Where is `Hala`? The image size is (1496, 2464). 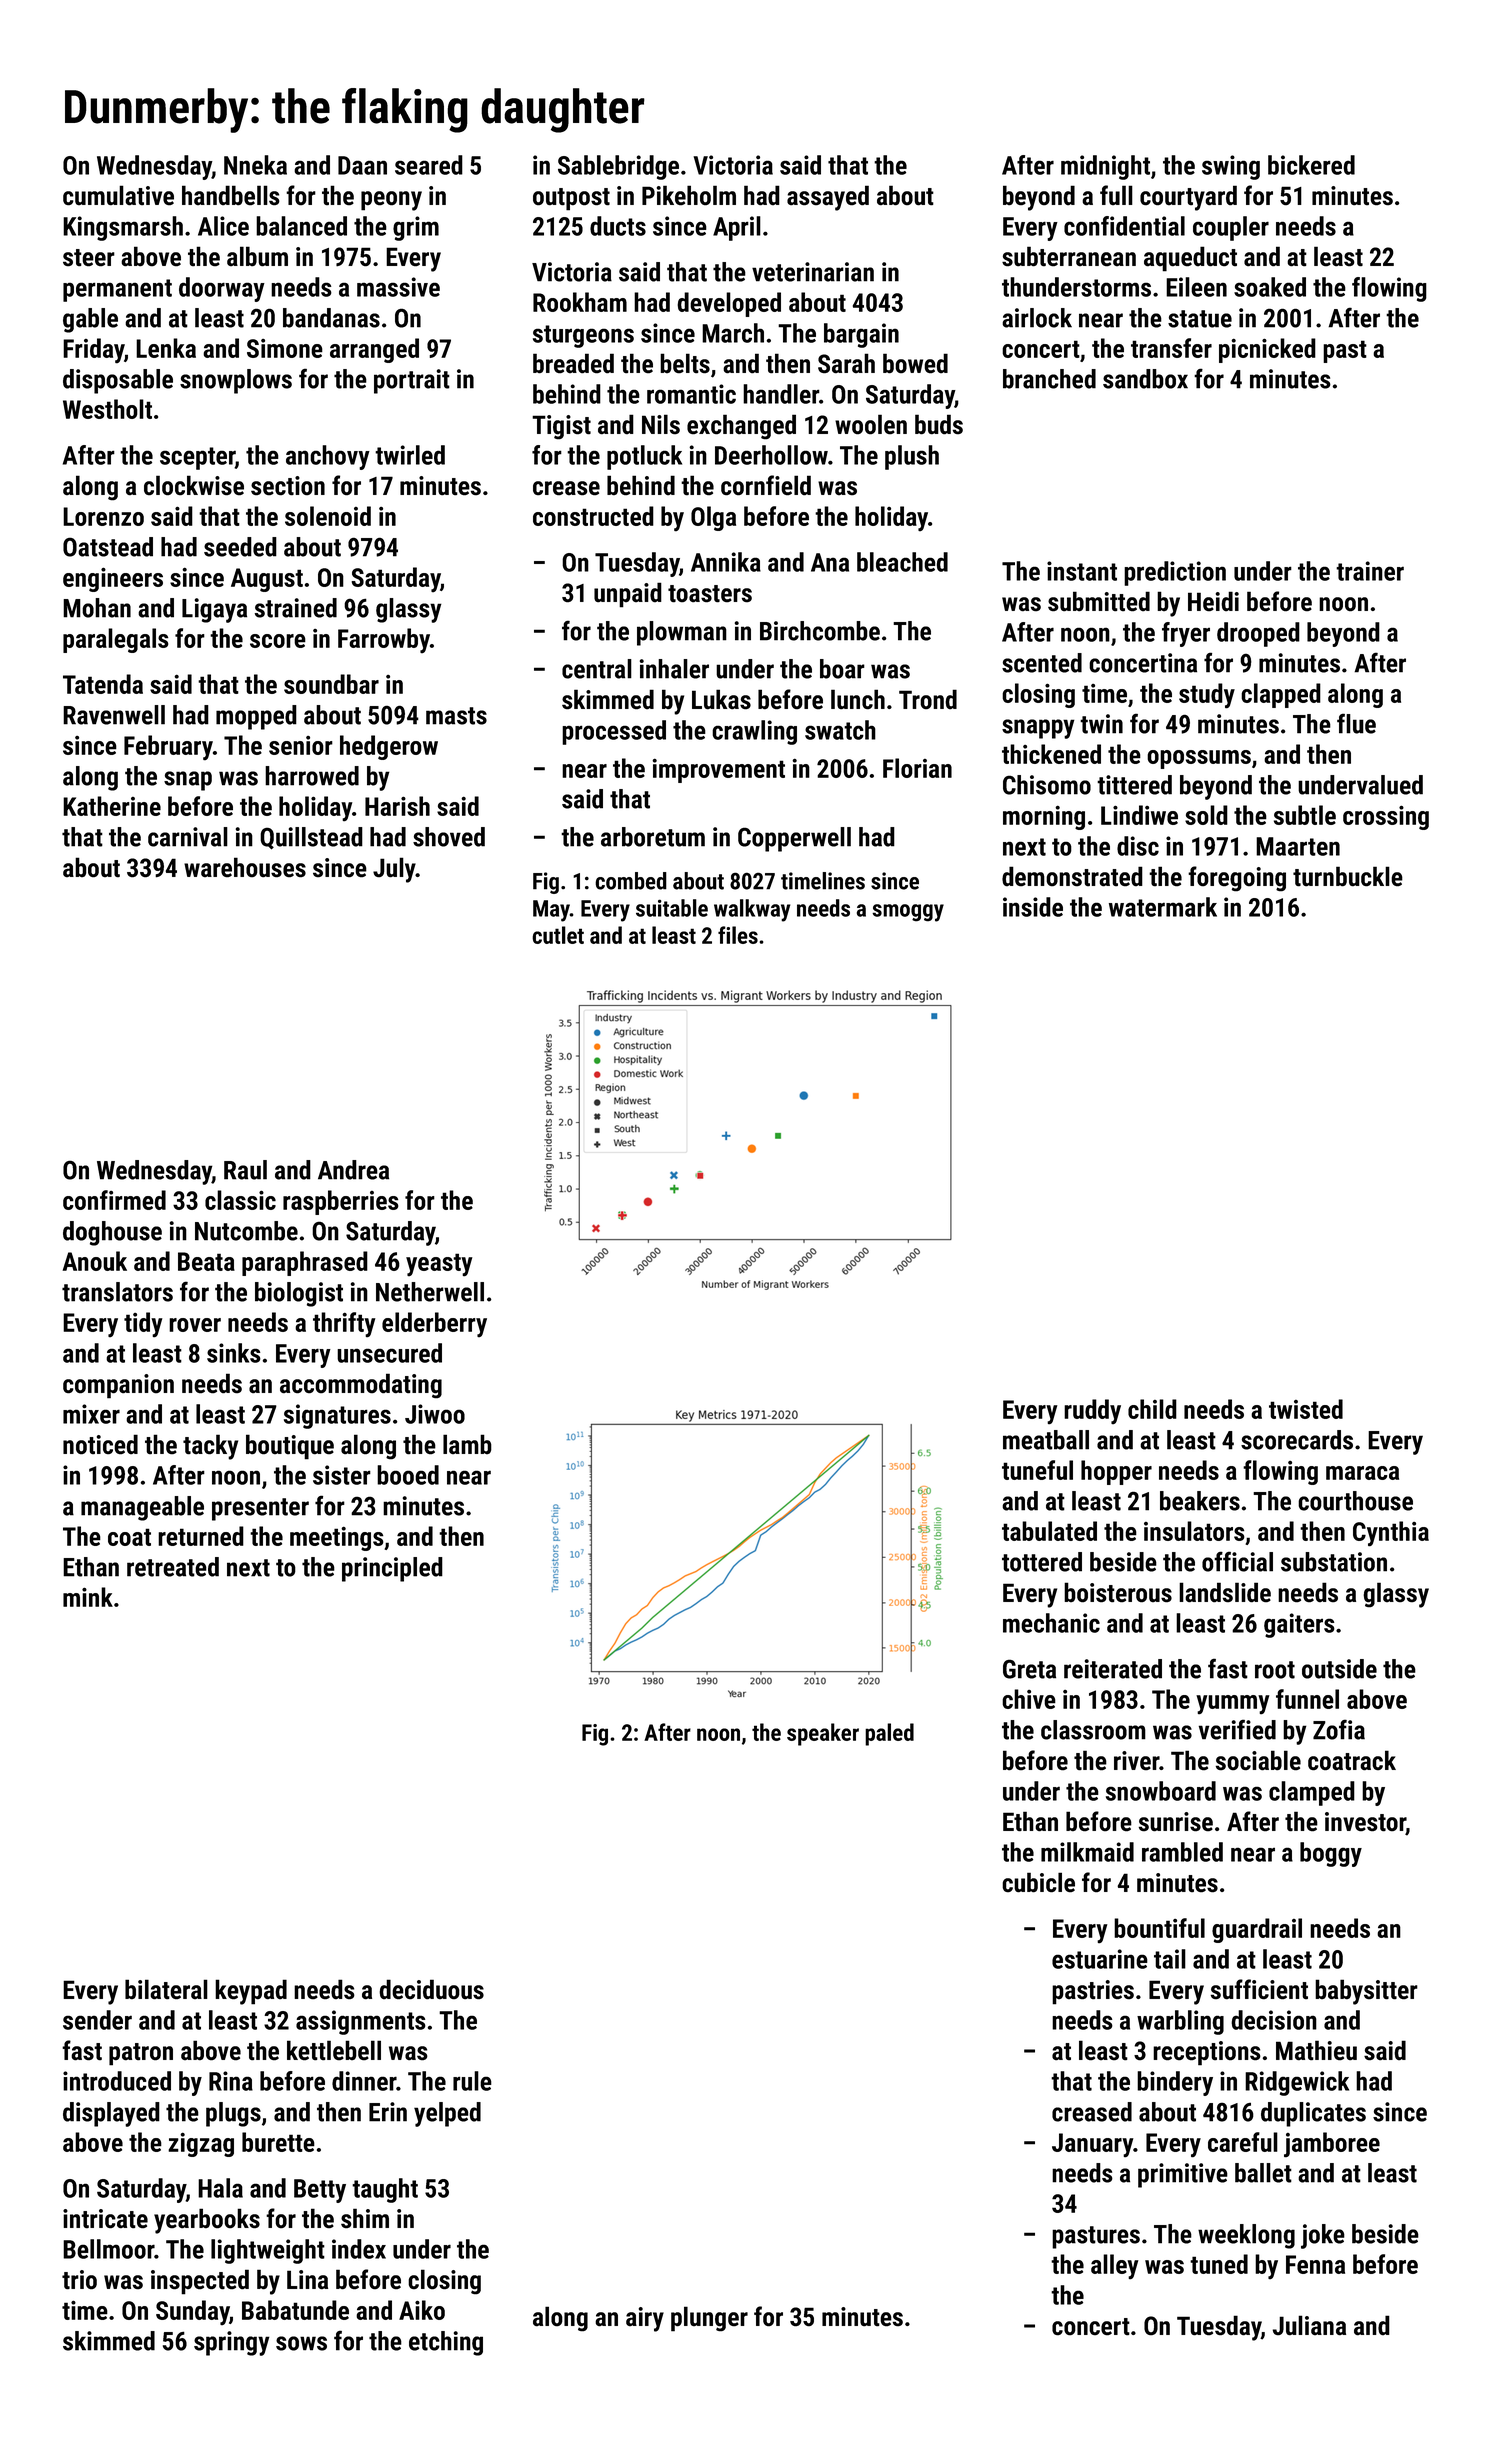
Hala is located at coordinates (220, 2188).
